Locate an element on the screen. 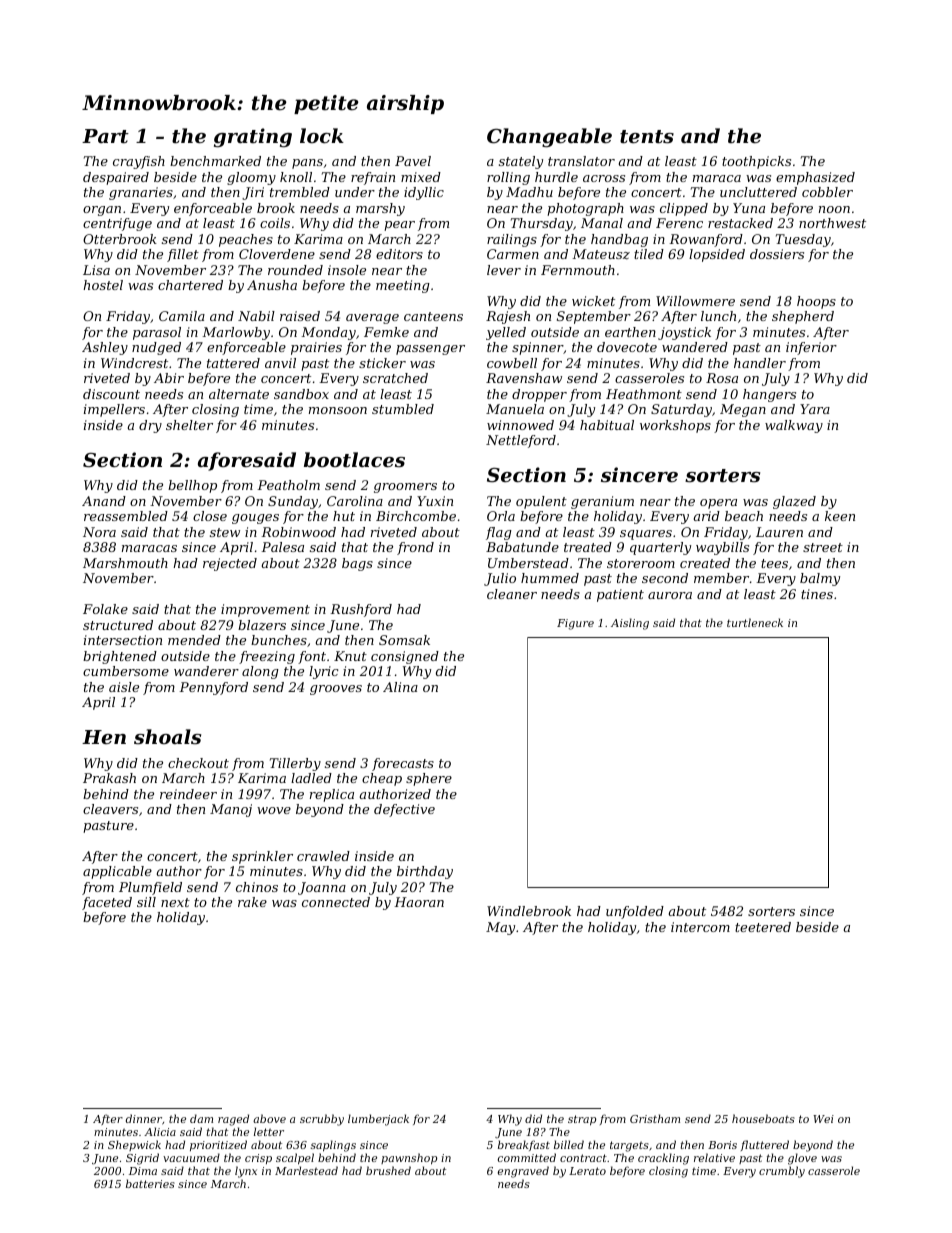  turtleneck is located at coordinates (755, 622).
